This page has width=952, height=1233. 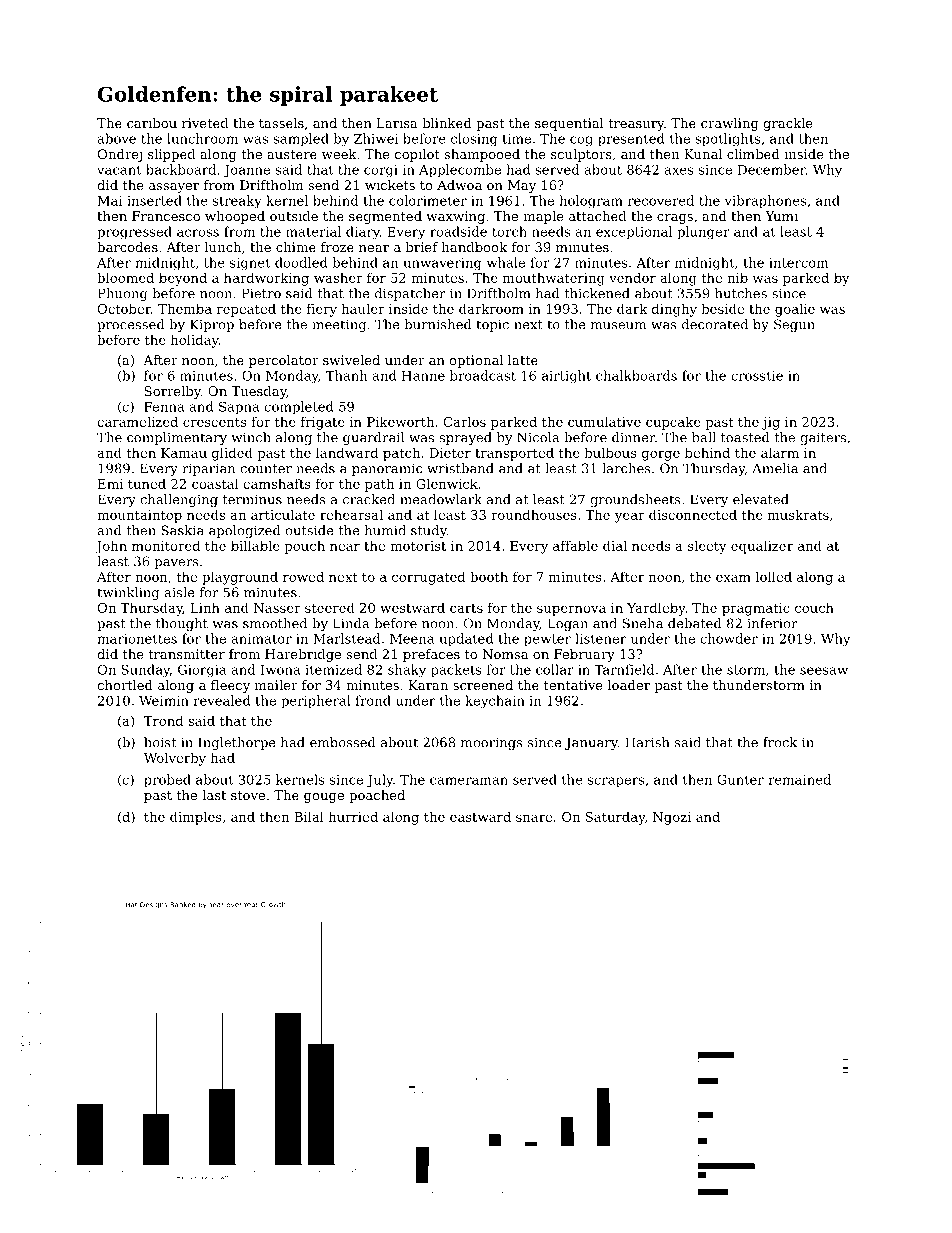 What do you see at coordinates (467, 640) in the page?
I see `updated` at bounding box center [467, 640].
